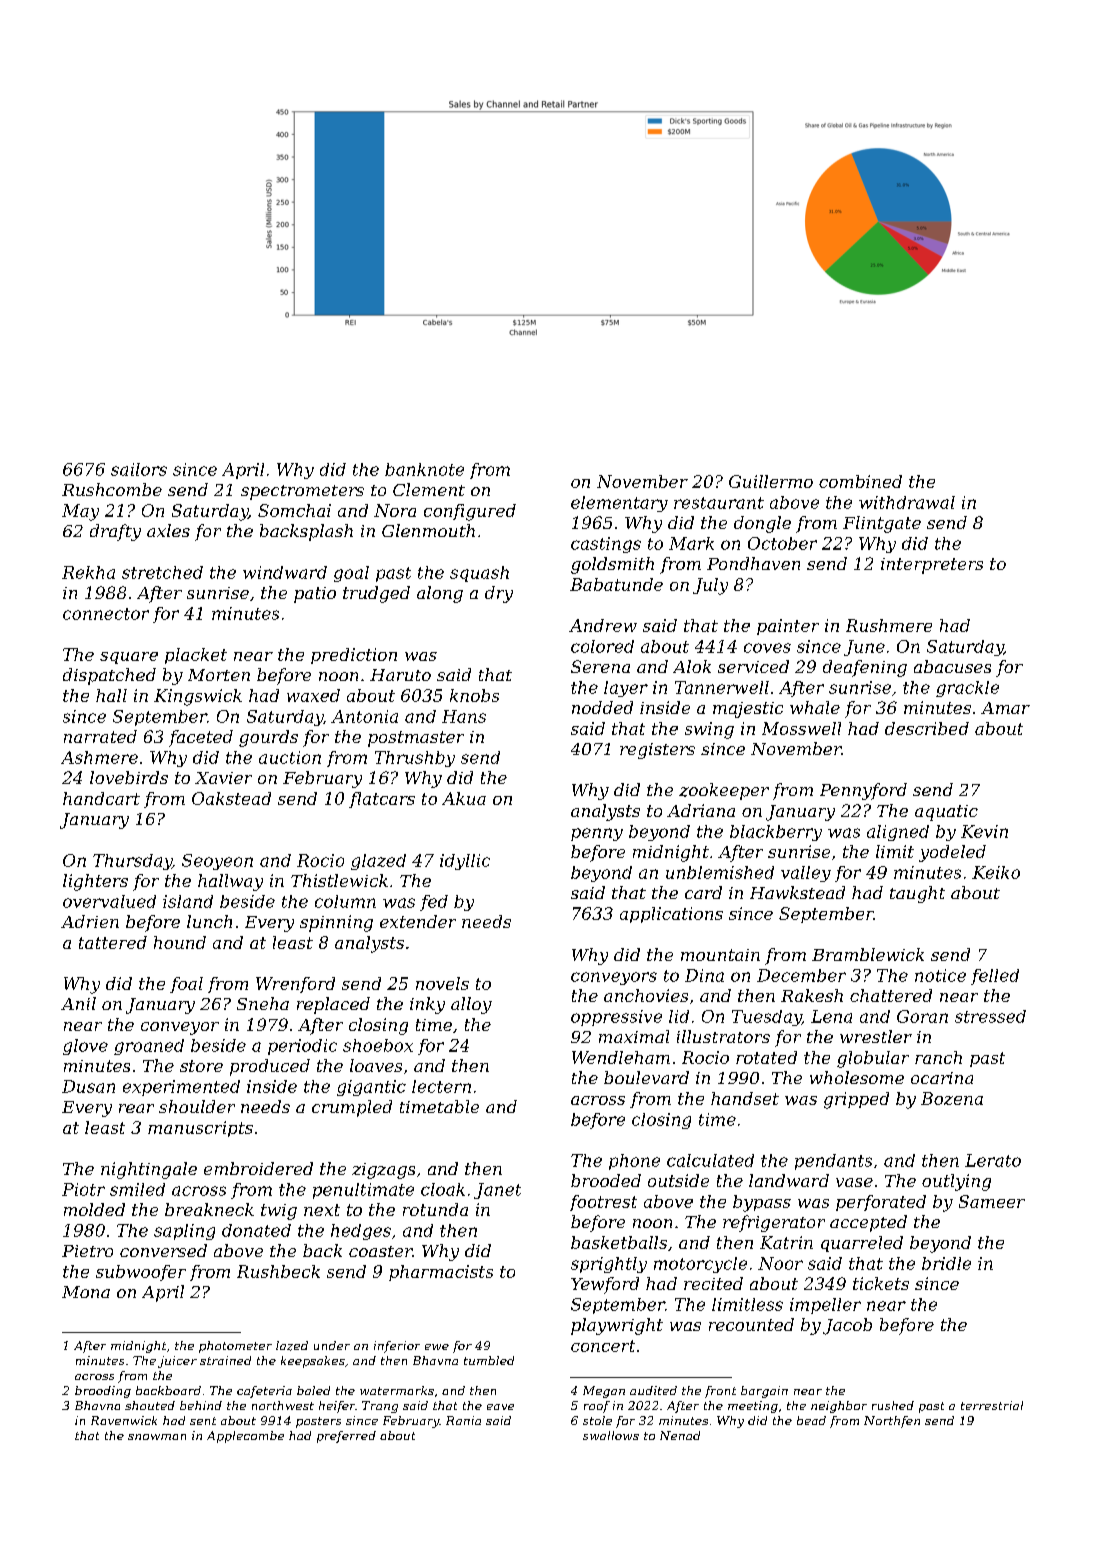 The height and width of the page is (1547, 1093). What do you see at coordinates (95, 882) in the page?
I see `lighters` at bounding box center [95, 882].
